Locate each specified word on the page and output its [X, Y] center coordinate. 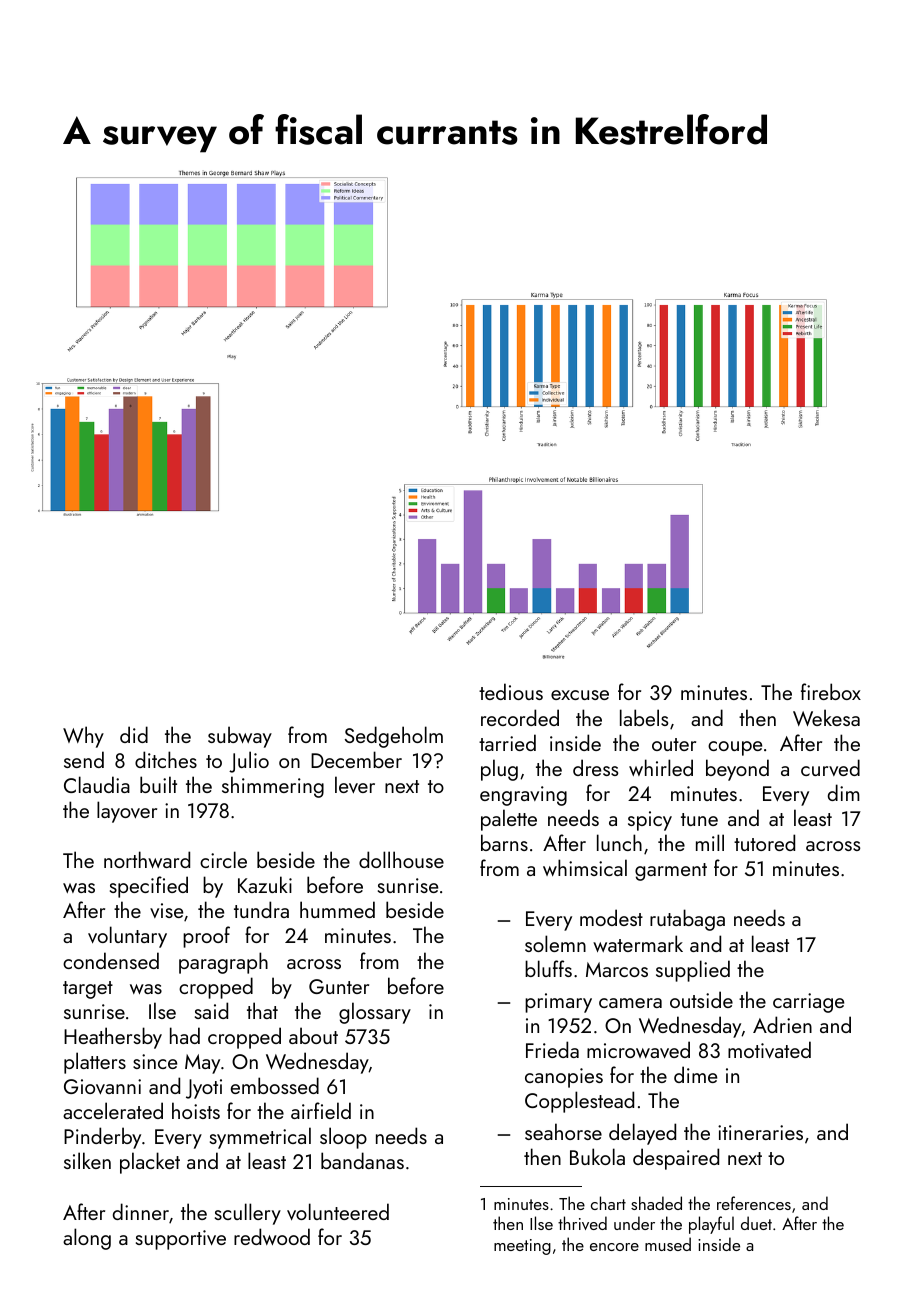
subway [240, 737]
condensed [111, 960]
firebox [831, 691]
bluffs [548, 968]
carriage [808, 1003]
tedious [511, 691]
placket [150, 1163]
